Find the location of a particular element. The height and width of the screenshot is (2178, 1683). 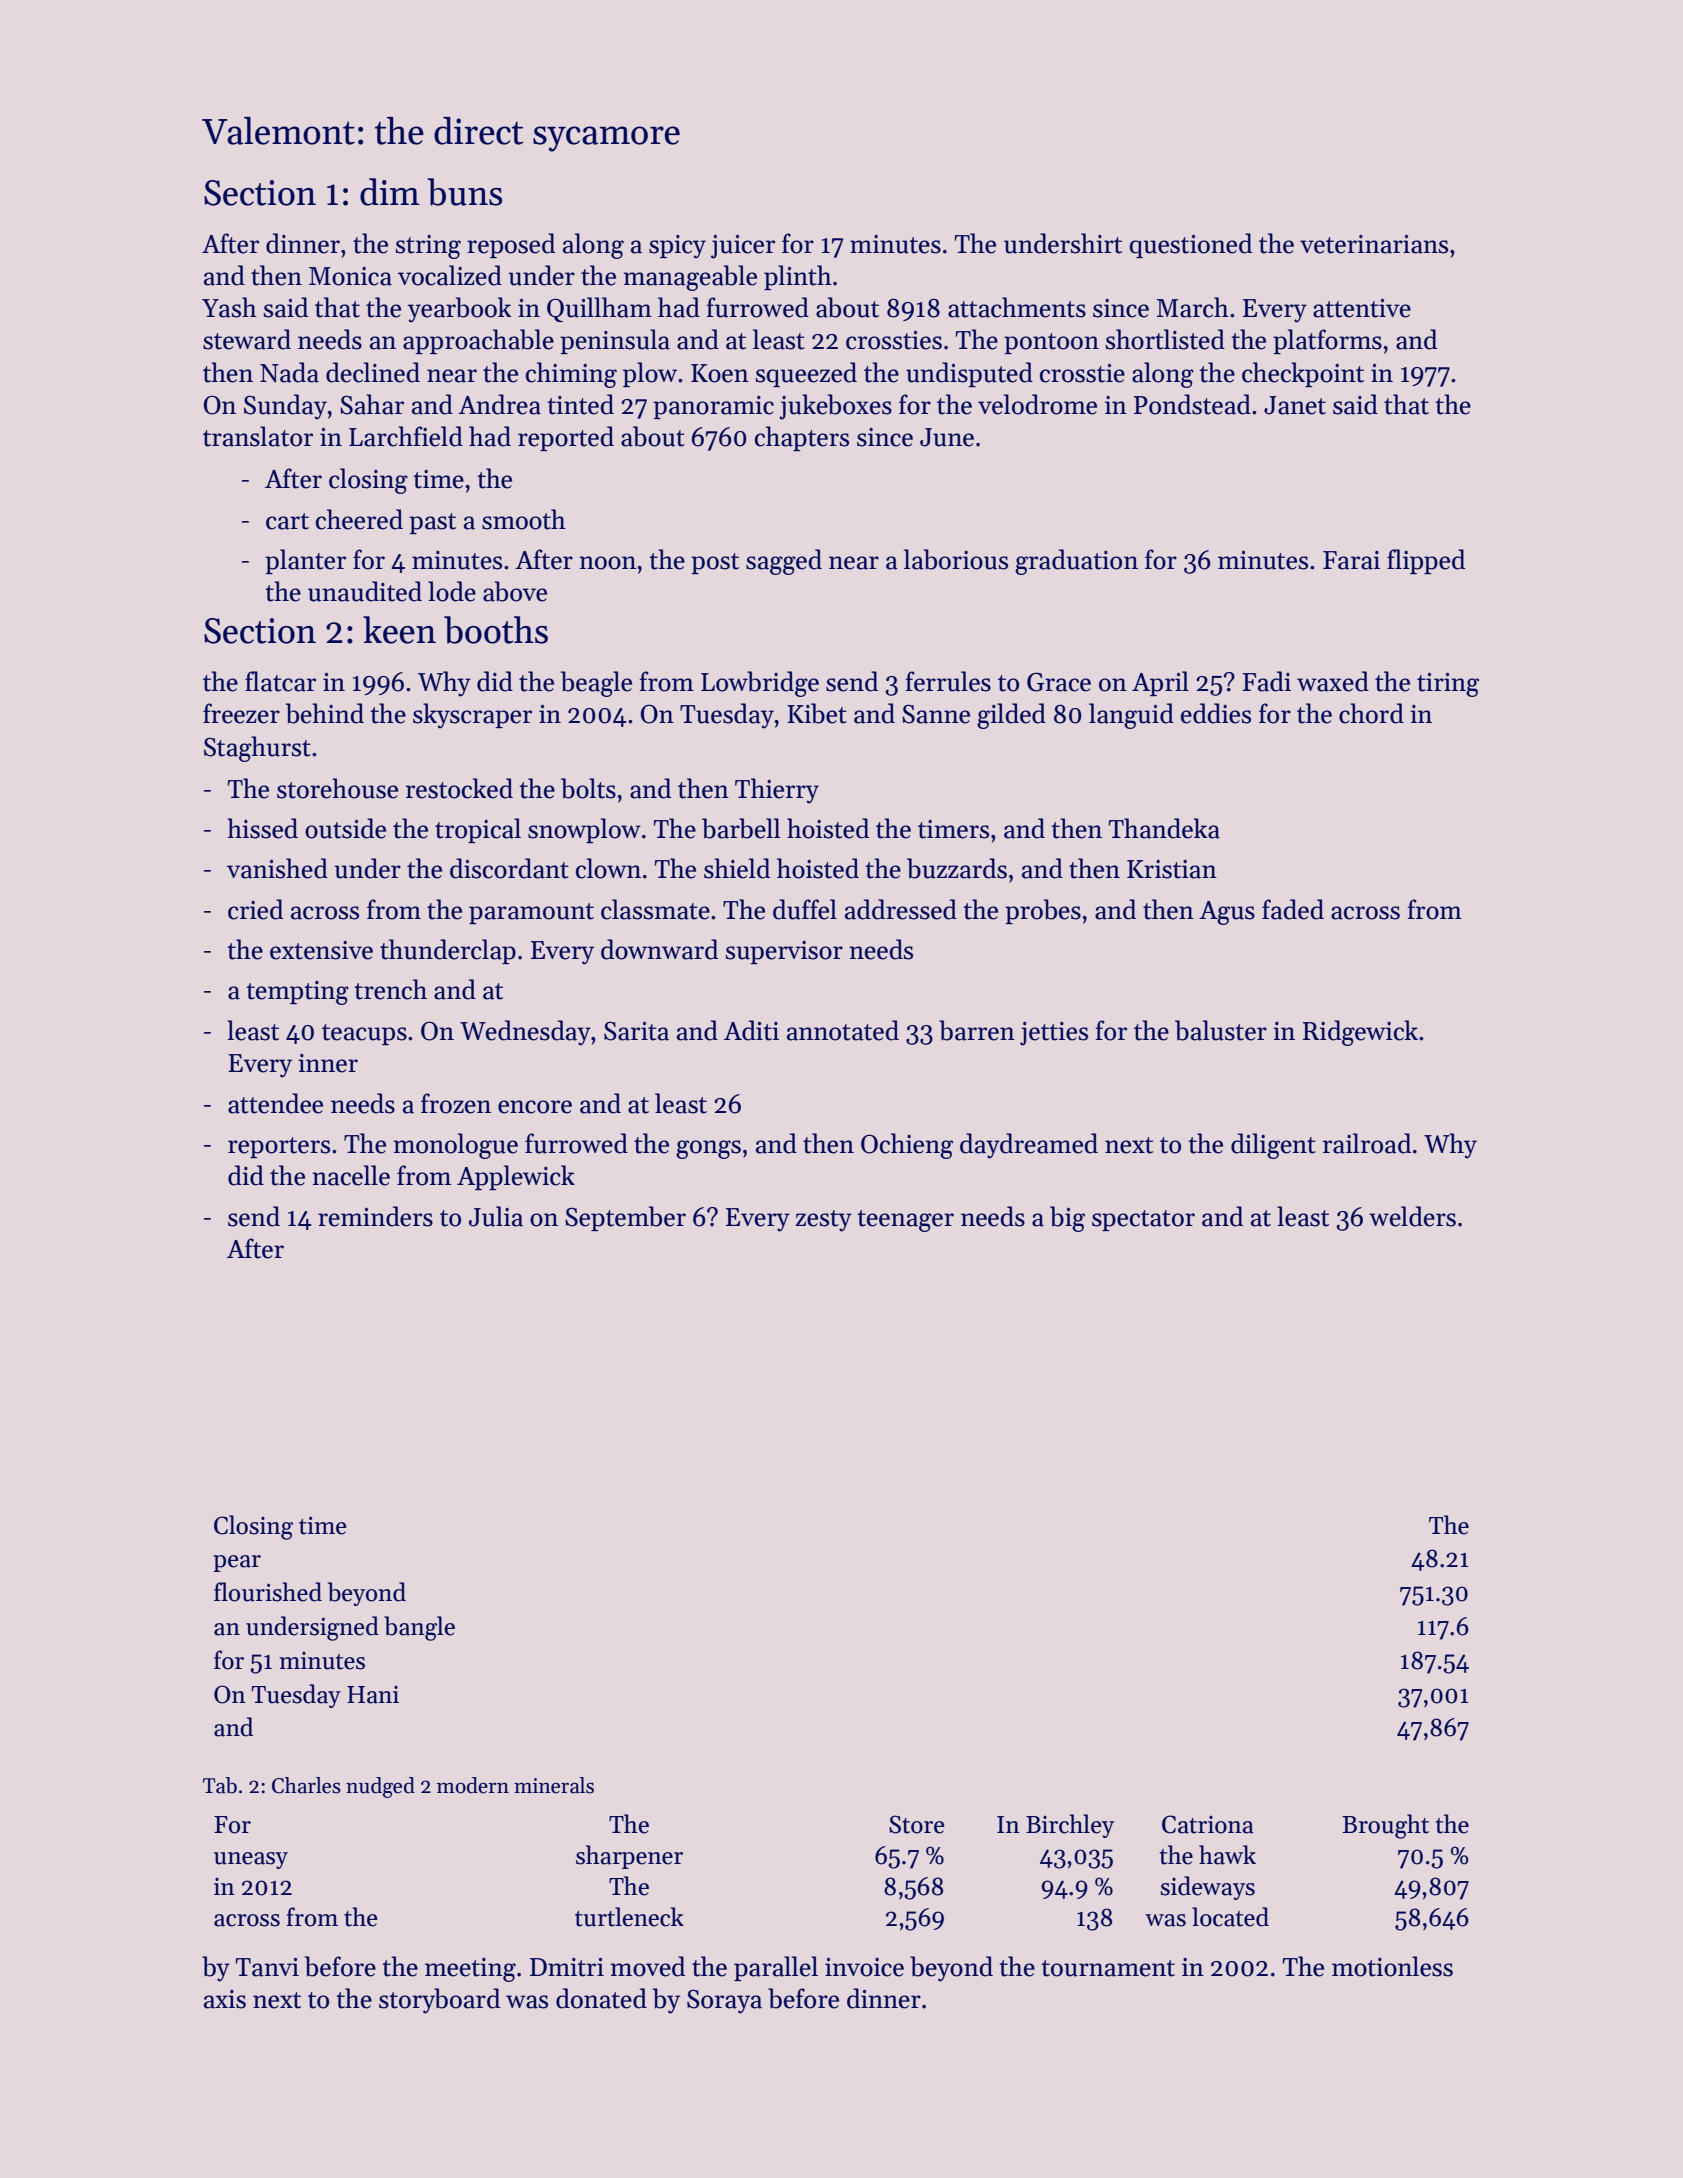

Koen is located at coordinates (720, 373).
